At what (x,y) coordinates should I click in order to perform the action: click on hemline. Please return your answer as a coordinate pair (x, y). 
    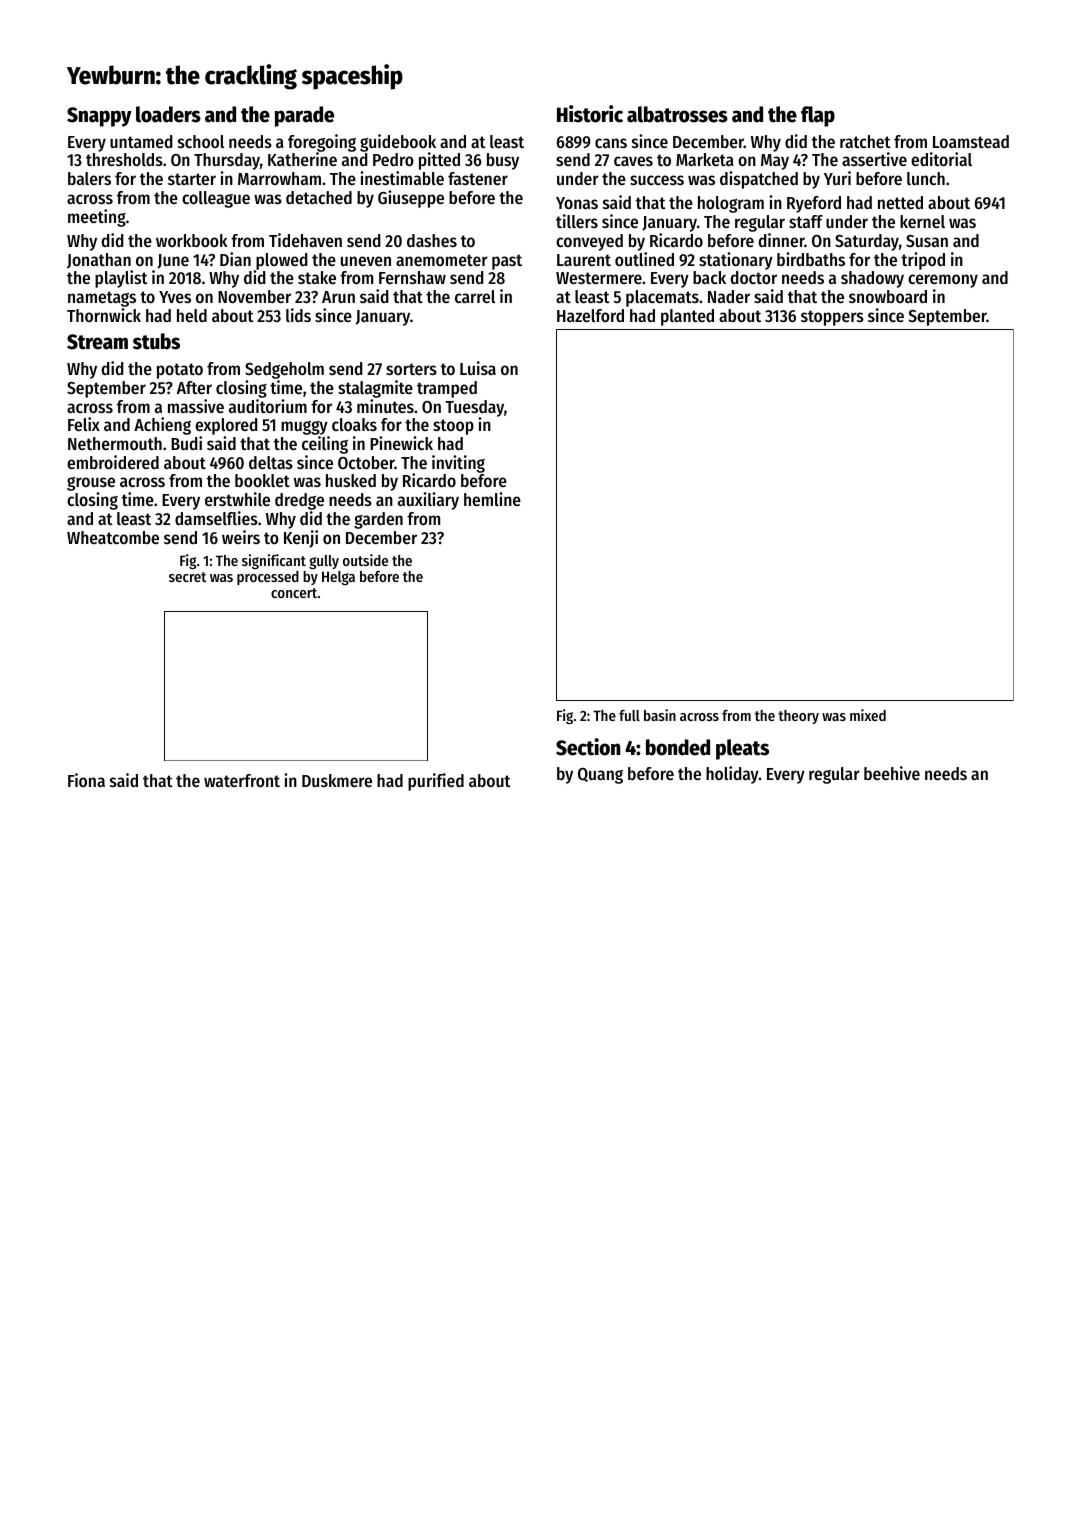
    Looking at the image, I should click on (492, 499).
